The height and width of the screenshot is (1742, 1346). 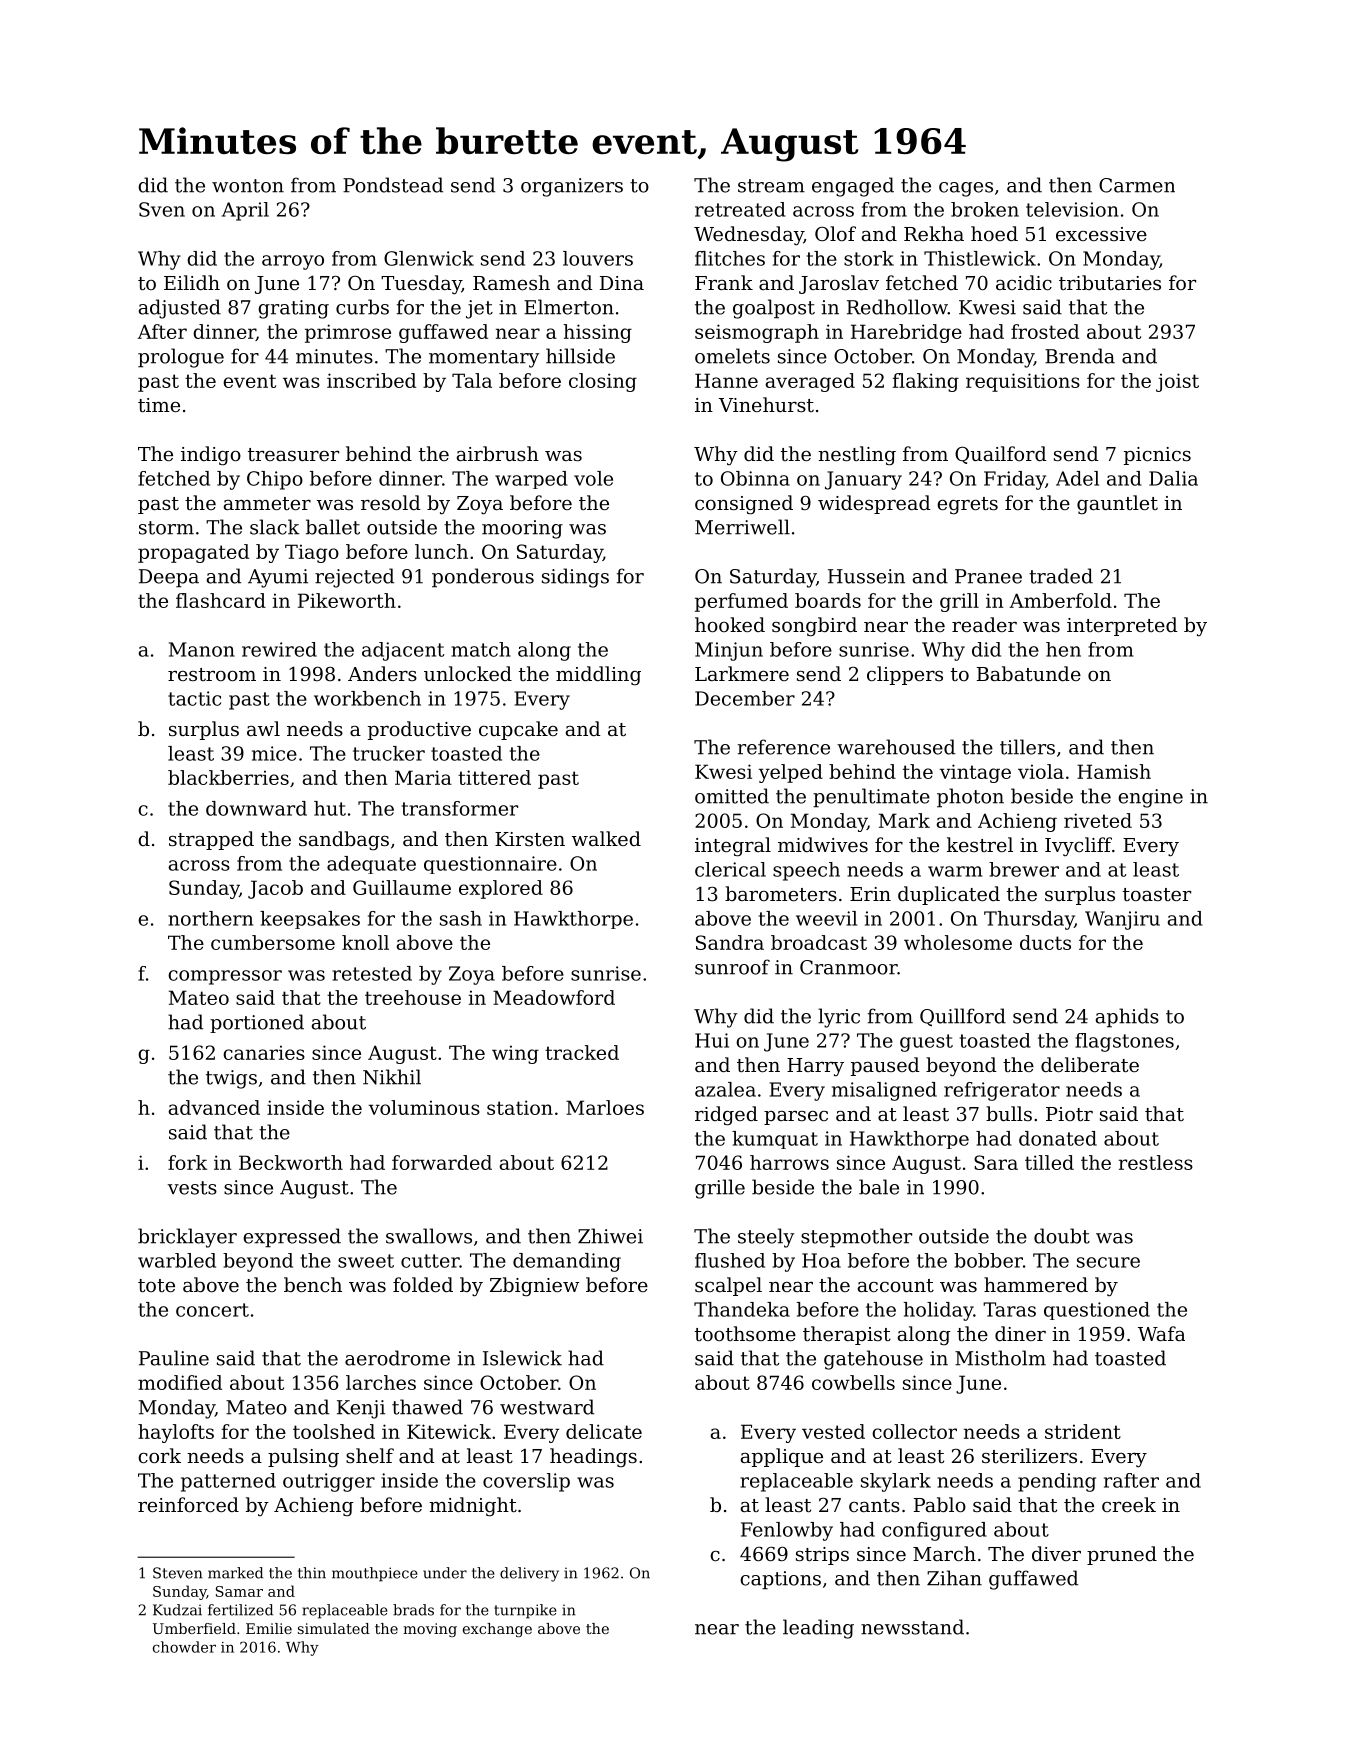 What do you see at coordinates (248, 186) in the screenshot?
I see `wonton` at bounding box center [248, 186].
